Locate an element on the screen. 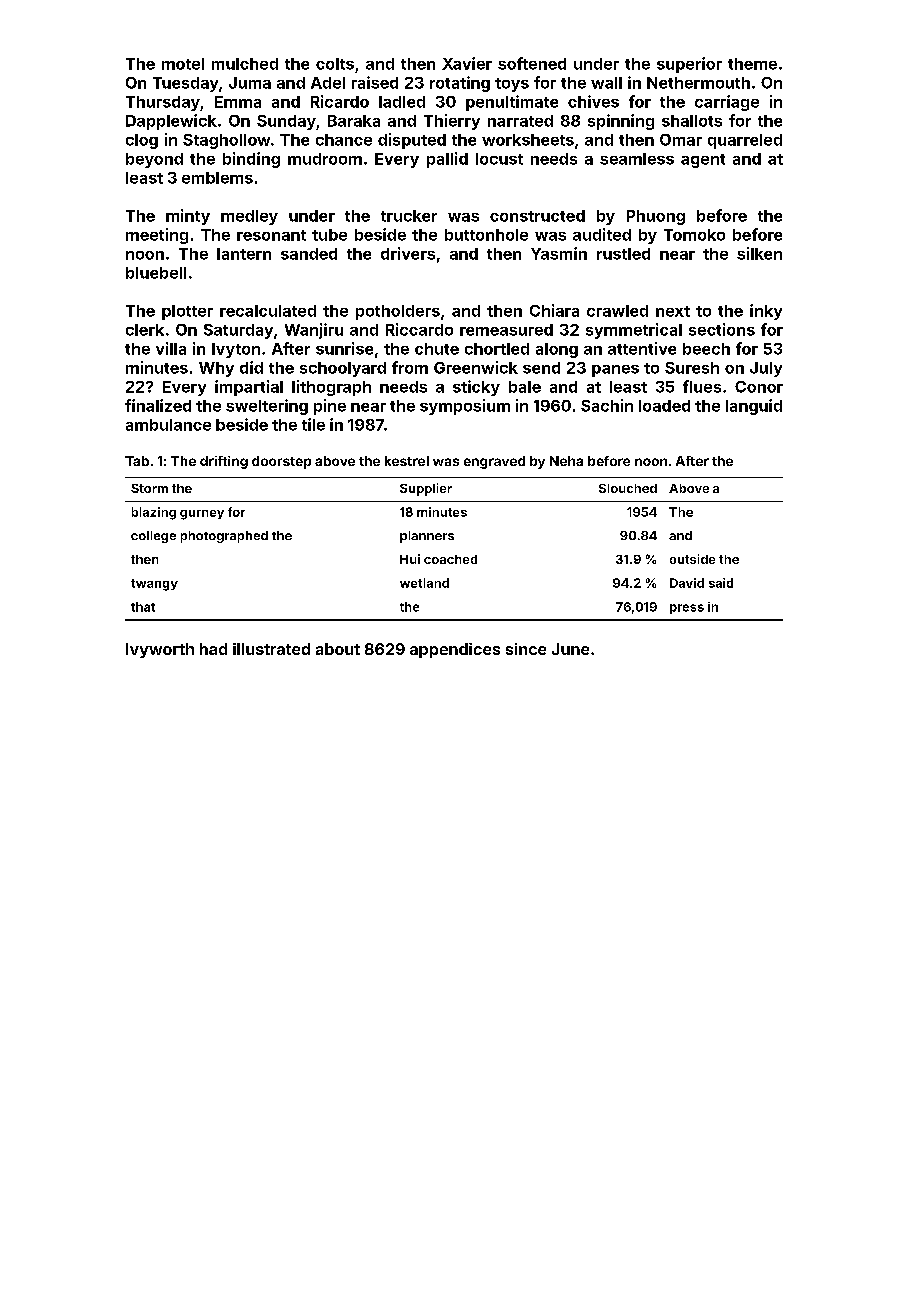 This screenshot has height=1316, width=908. drivers is located at coordinates (408, 253).
